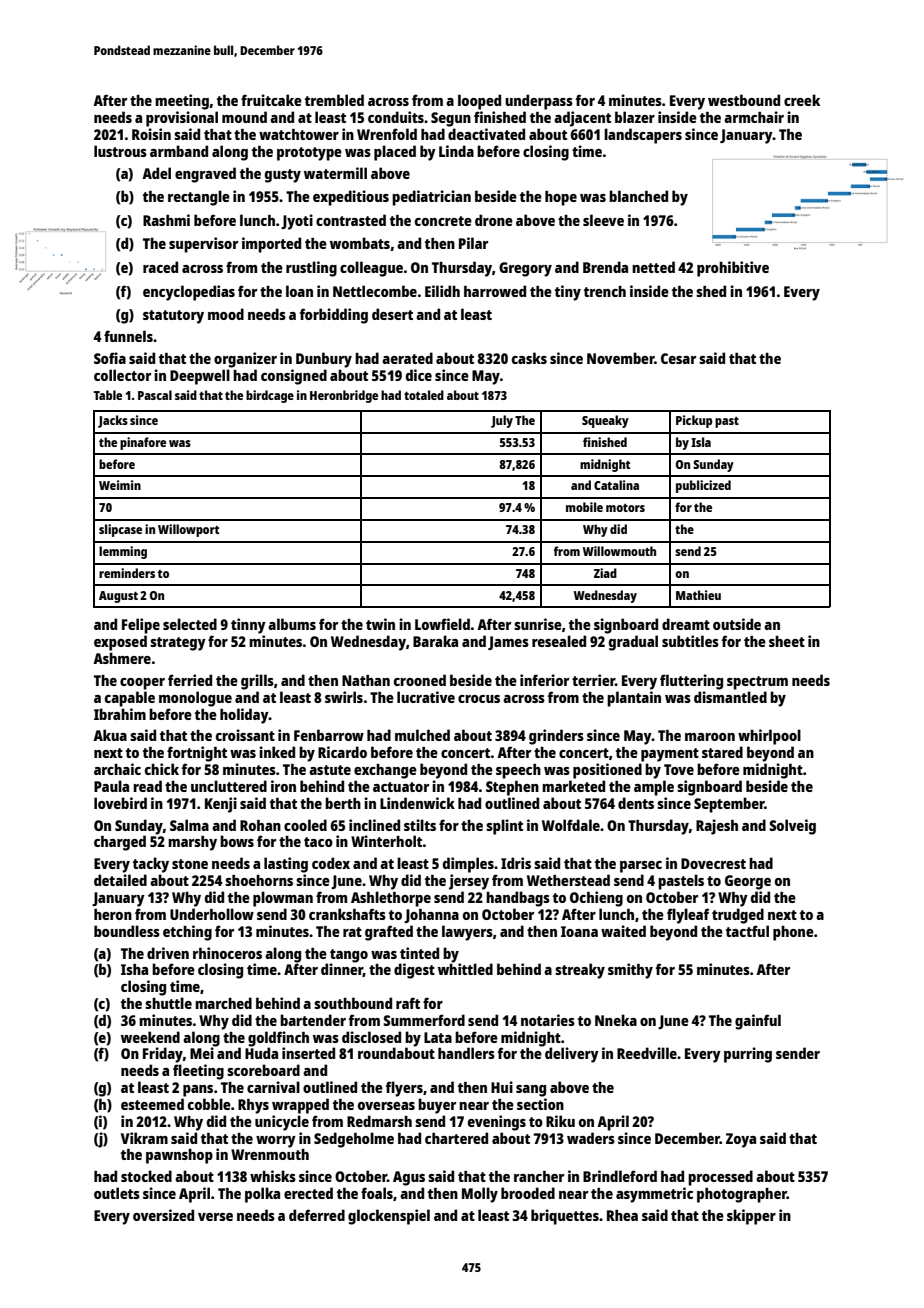 This page has height=1308, width=924. Describe the element at coordinates (710, 737) in the page. I see `maroon` at that location.
